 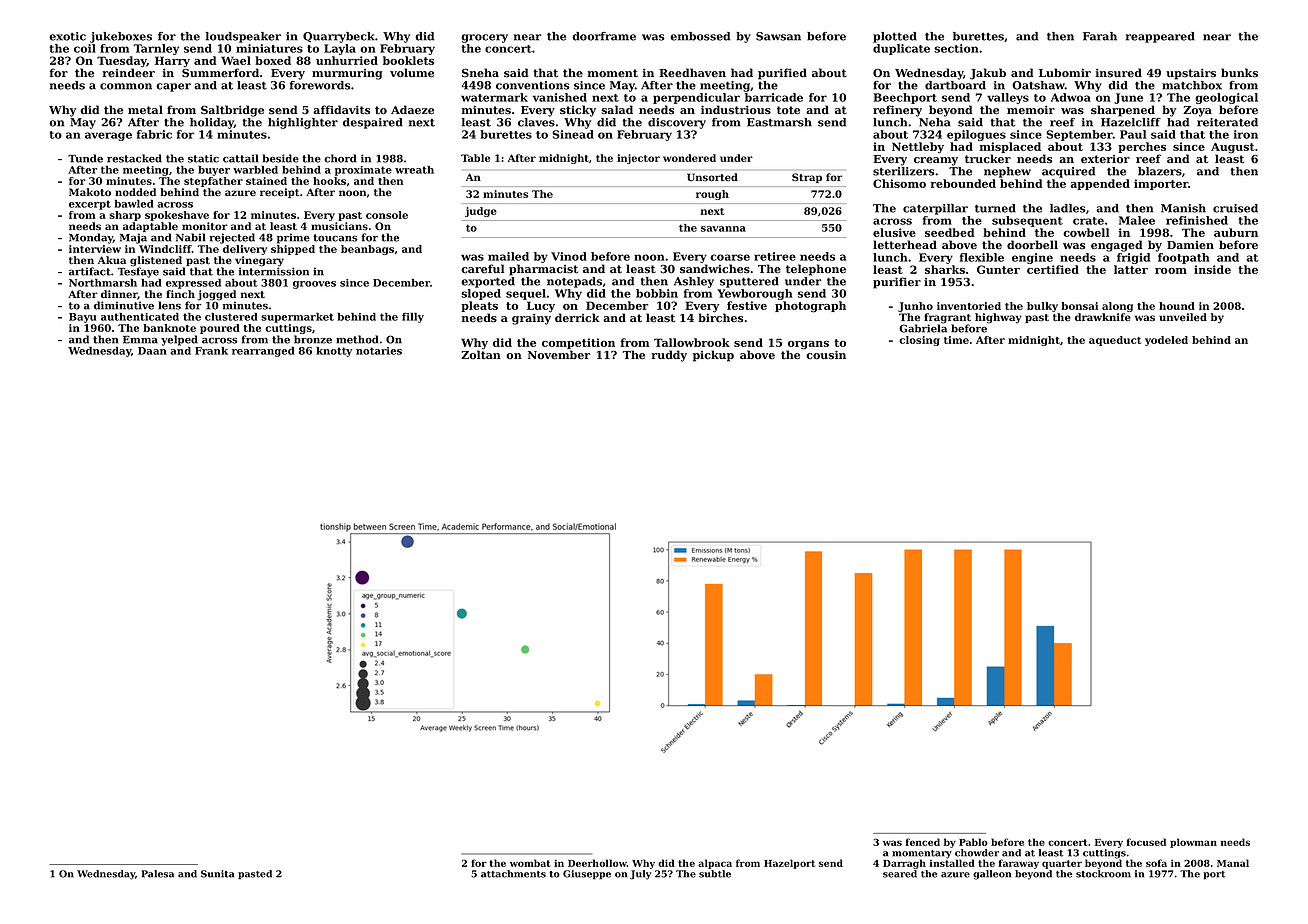 What do you see at coordinates (1233, 863) in the screenshot?
I see `Manal` at bounding box center [1233, 863].
